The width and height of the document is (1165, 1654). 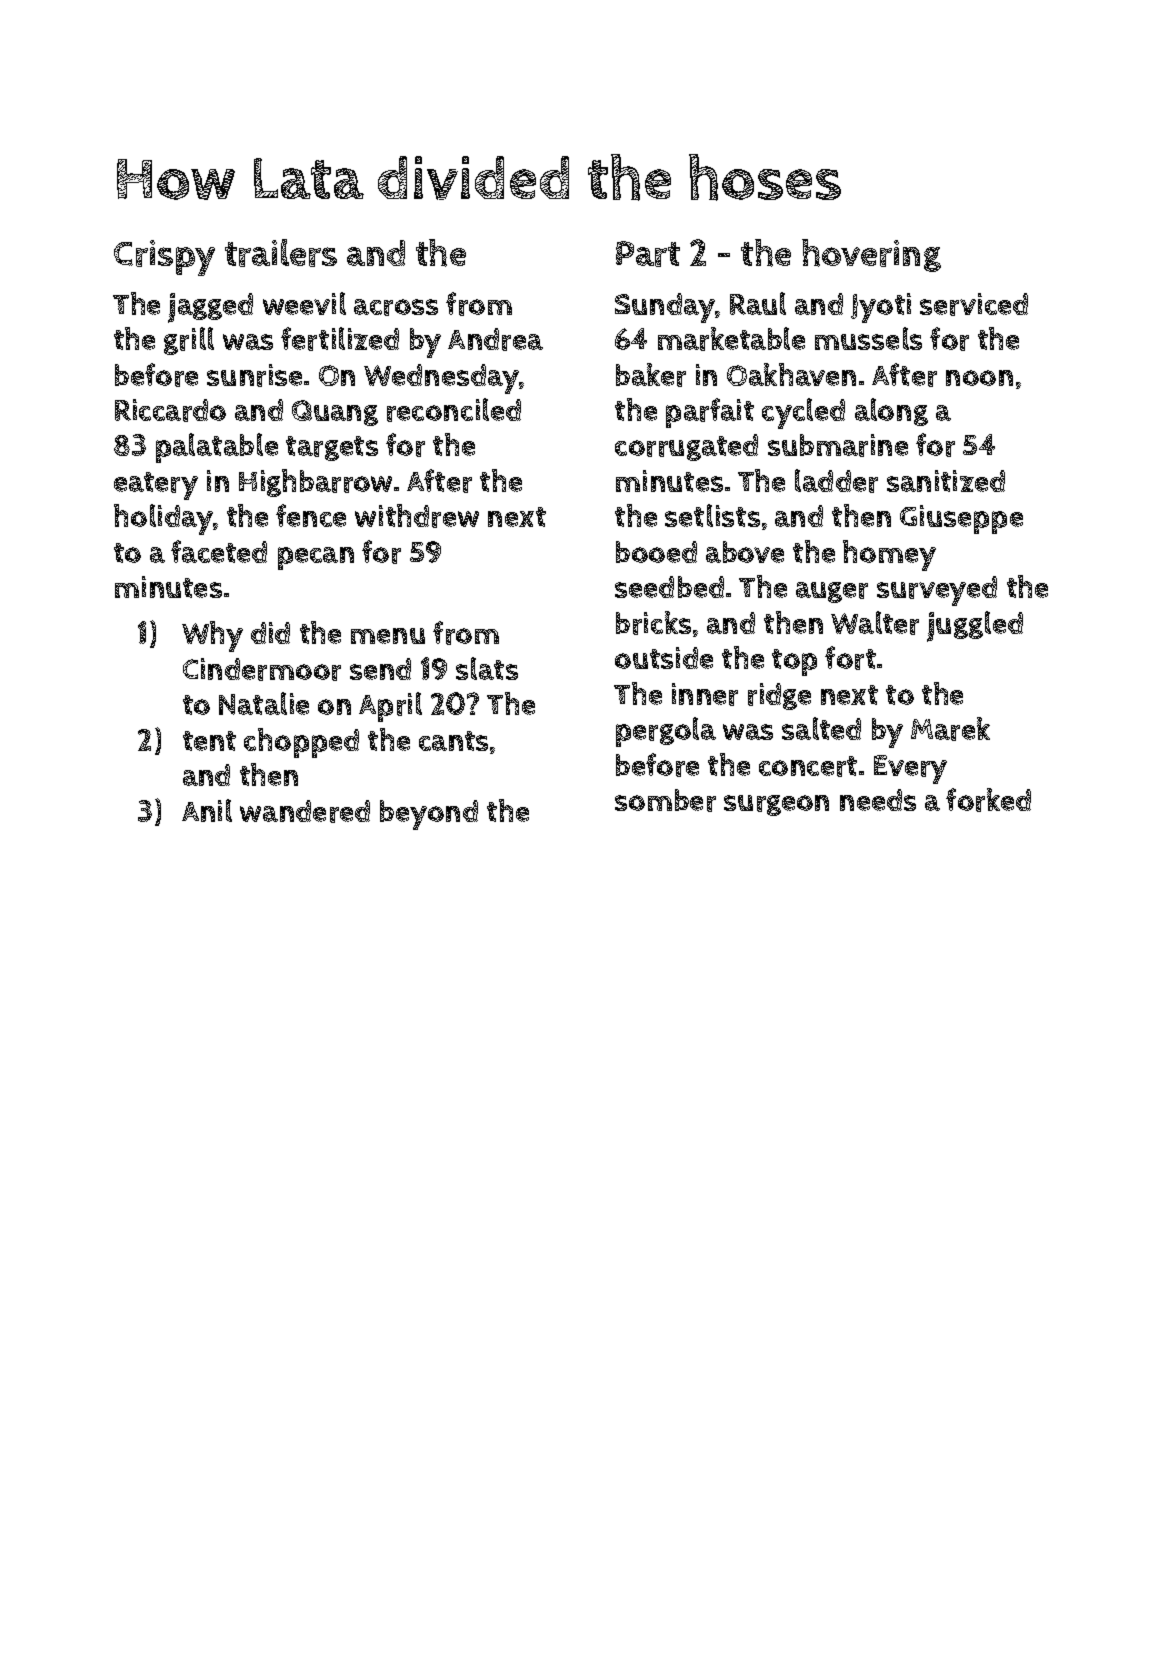 I want to click on noon, so click(x=979, y=378).
